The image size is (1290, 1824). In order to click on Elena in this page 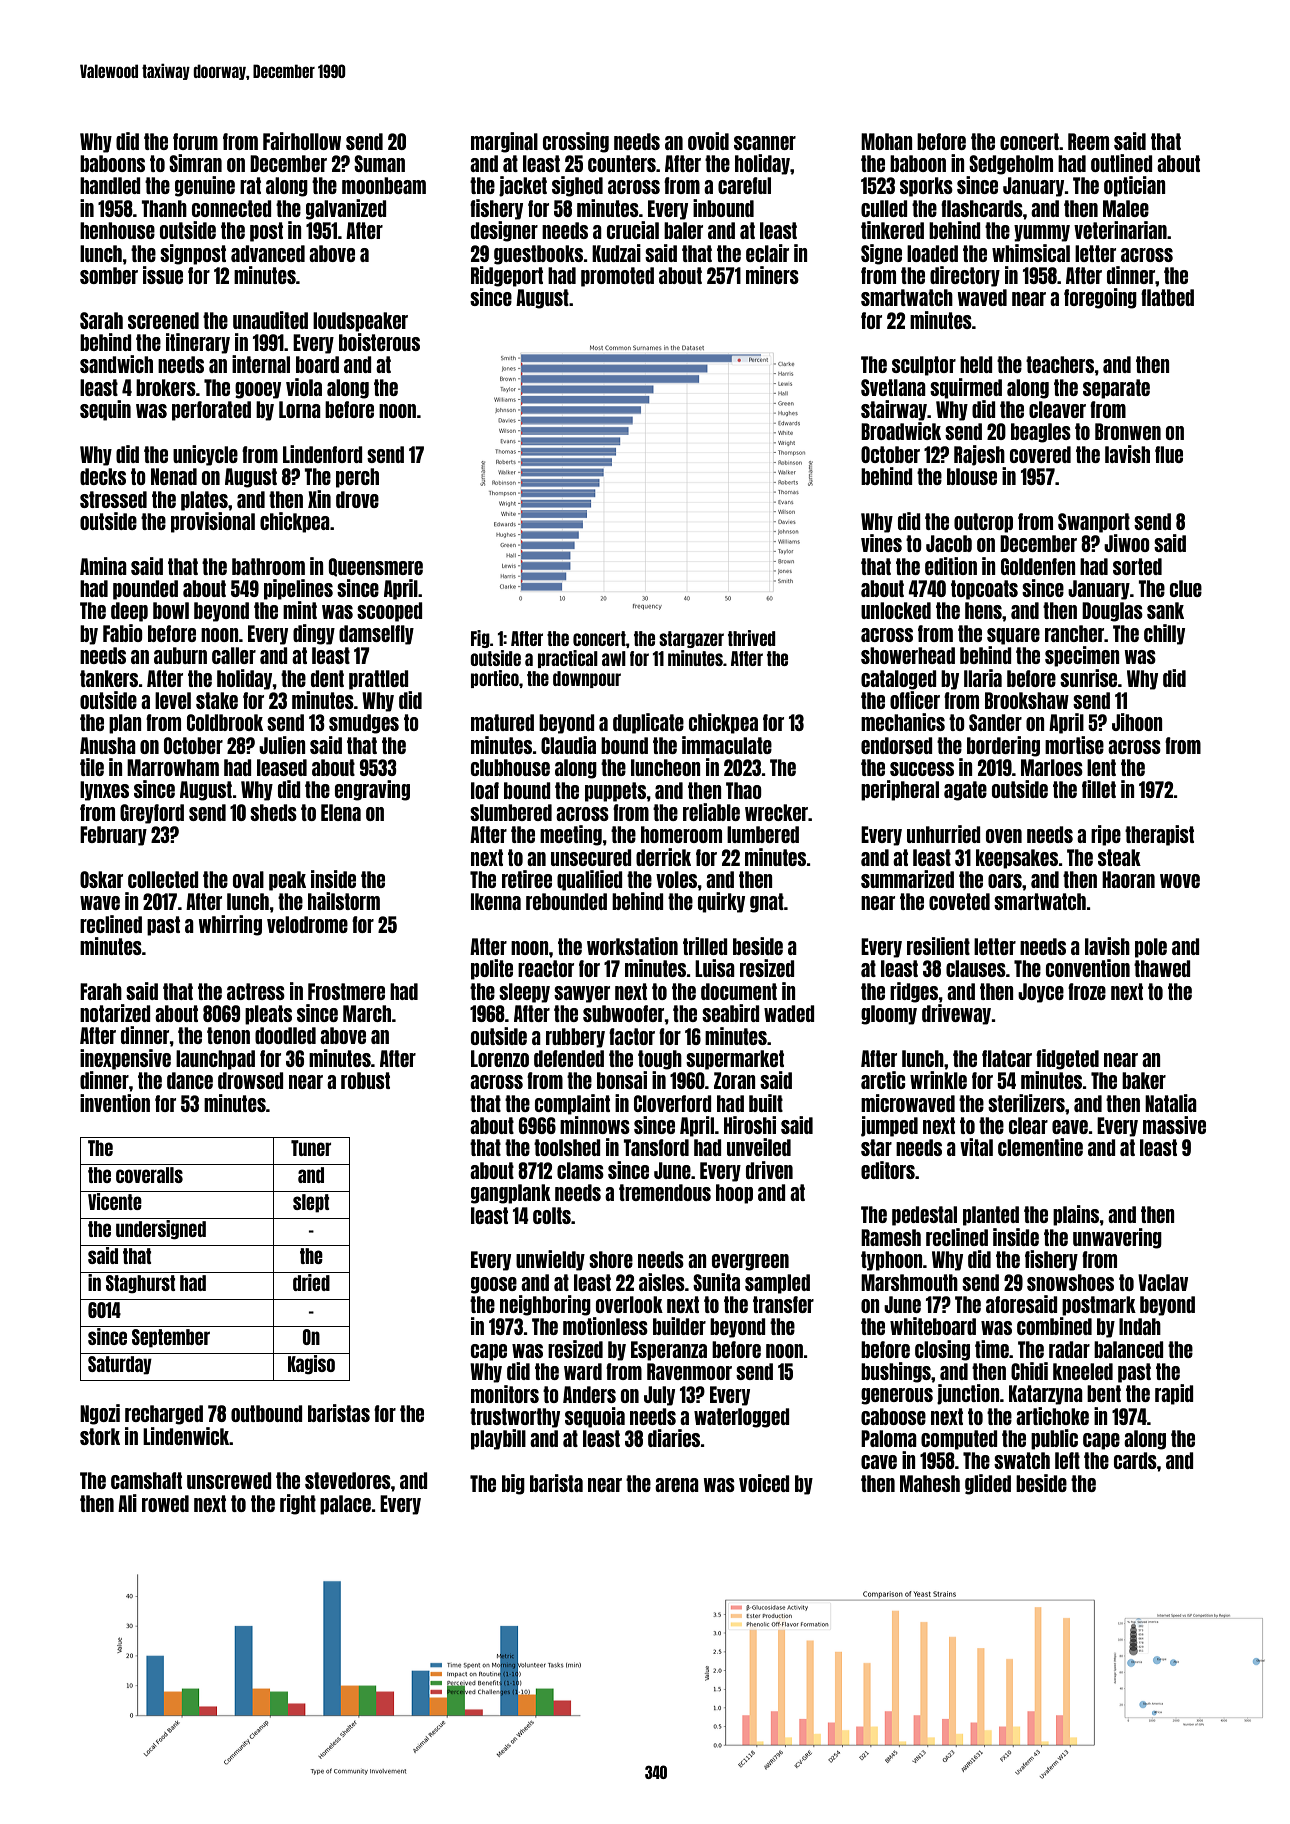, I will do `click(341, 812)`.
